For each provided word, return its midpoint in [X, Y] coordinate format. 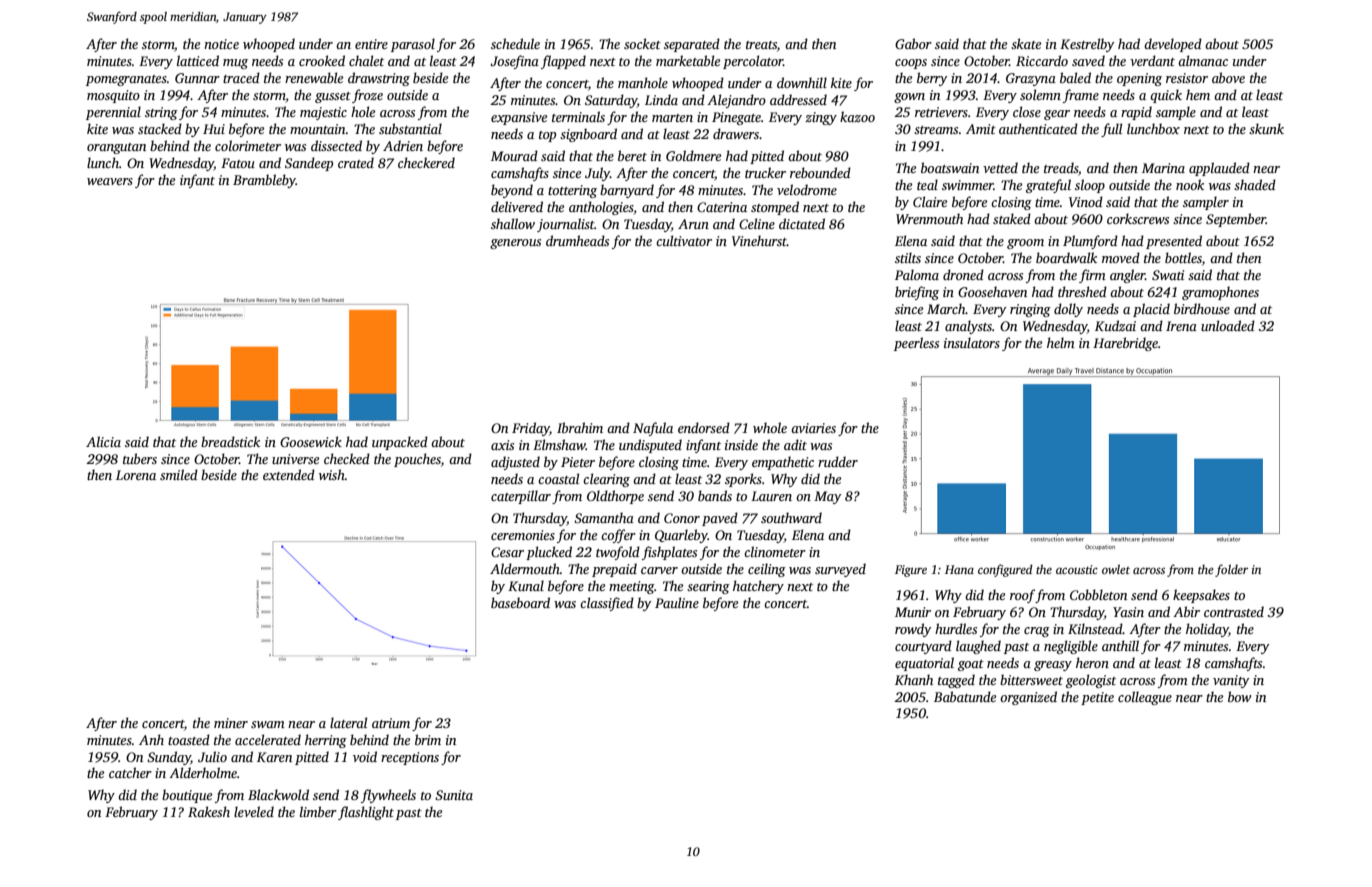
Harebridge [1125, 344]
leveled [254, 811]
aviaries [813, 428]
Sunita [454, 795]
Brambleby [264, 181]
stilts [908, 257]
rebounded [820, 172]
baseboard [520, 602]
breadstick [230, 441]
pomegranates [126, 80]
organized [1028, 698]
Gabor [913, 43]
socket [642, 43]
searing [708, 587]
